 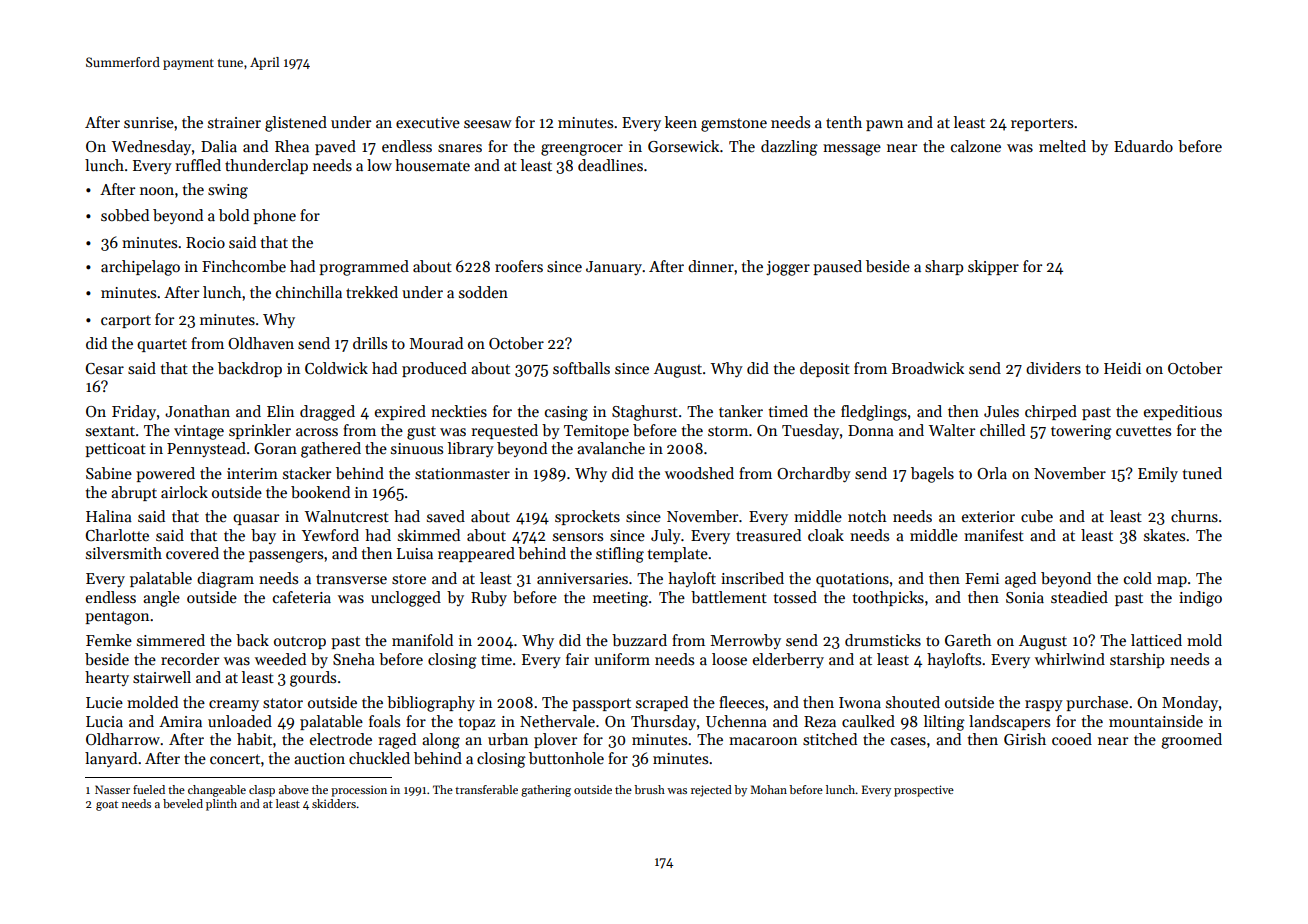 I want to click on pentagon, so click(x=117, y=618).
